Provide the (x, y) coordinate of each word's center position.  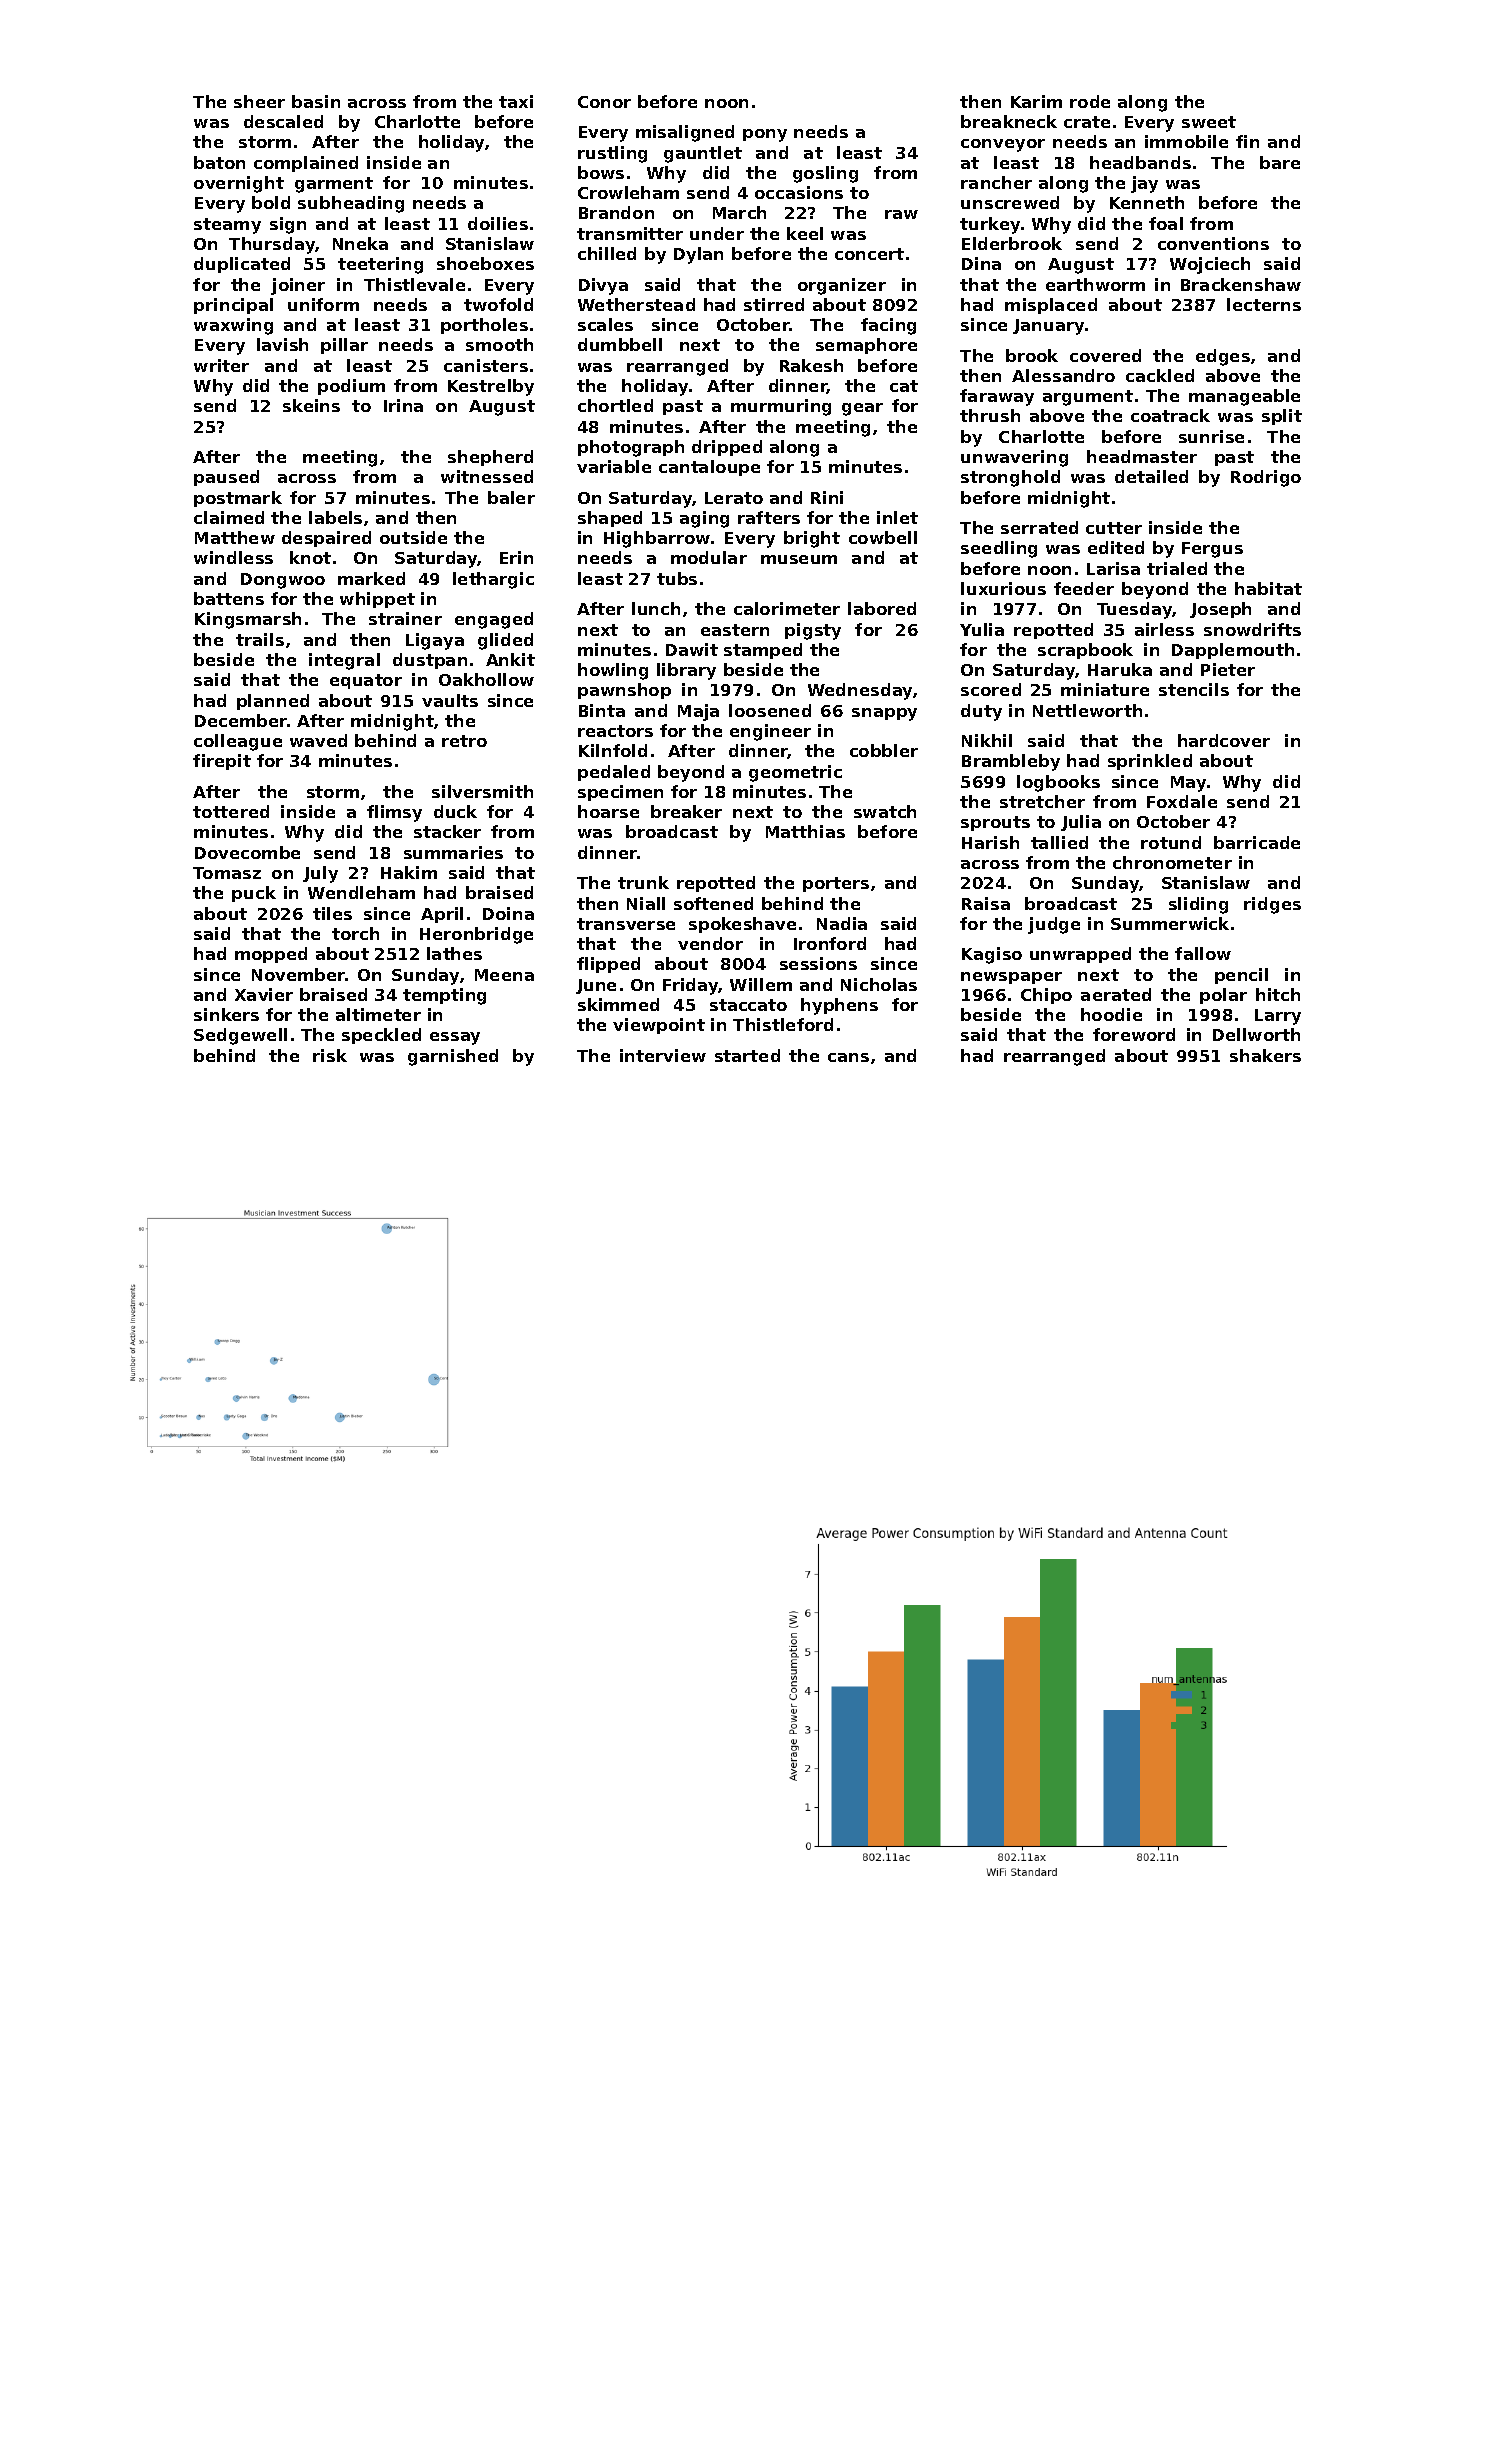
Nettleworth (1087, 710)
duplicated (242, 265)
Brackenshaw (1241, 284)
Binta (602, 710)
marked (371, 578)
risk (330, 1055)
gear (862, 409)
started (747, 1055)
